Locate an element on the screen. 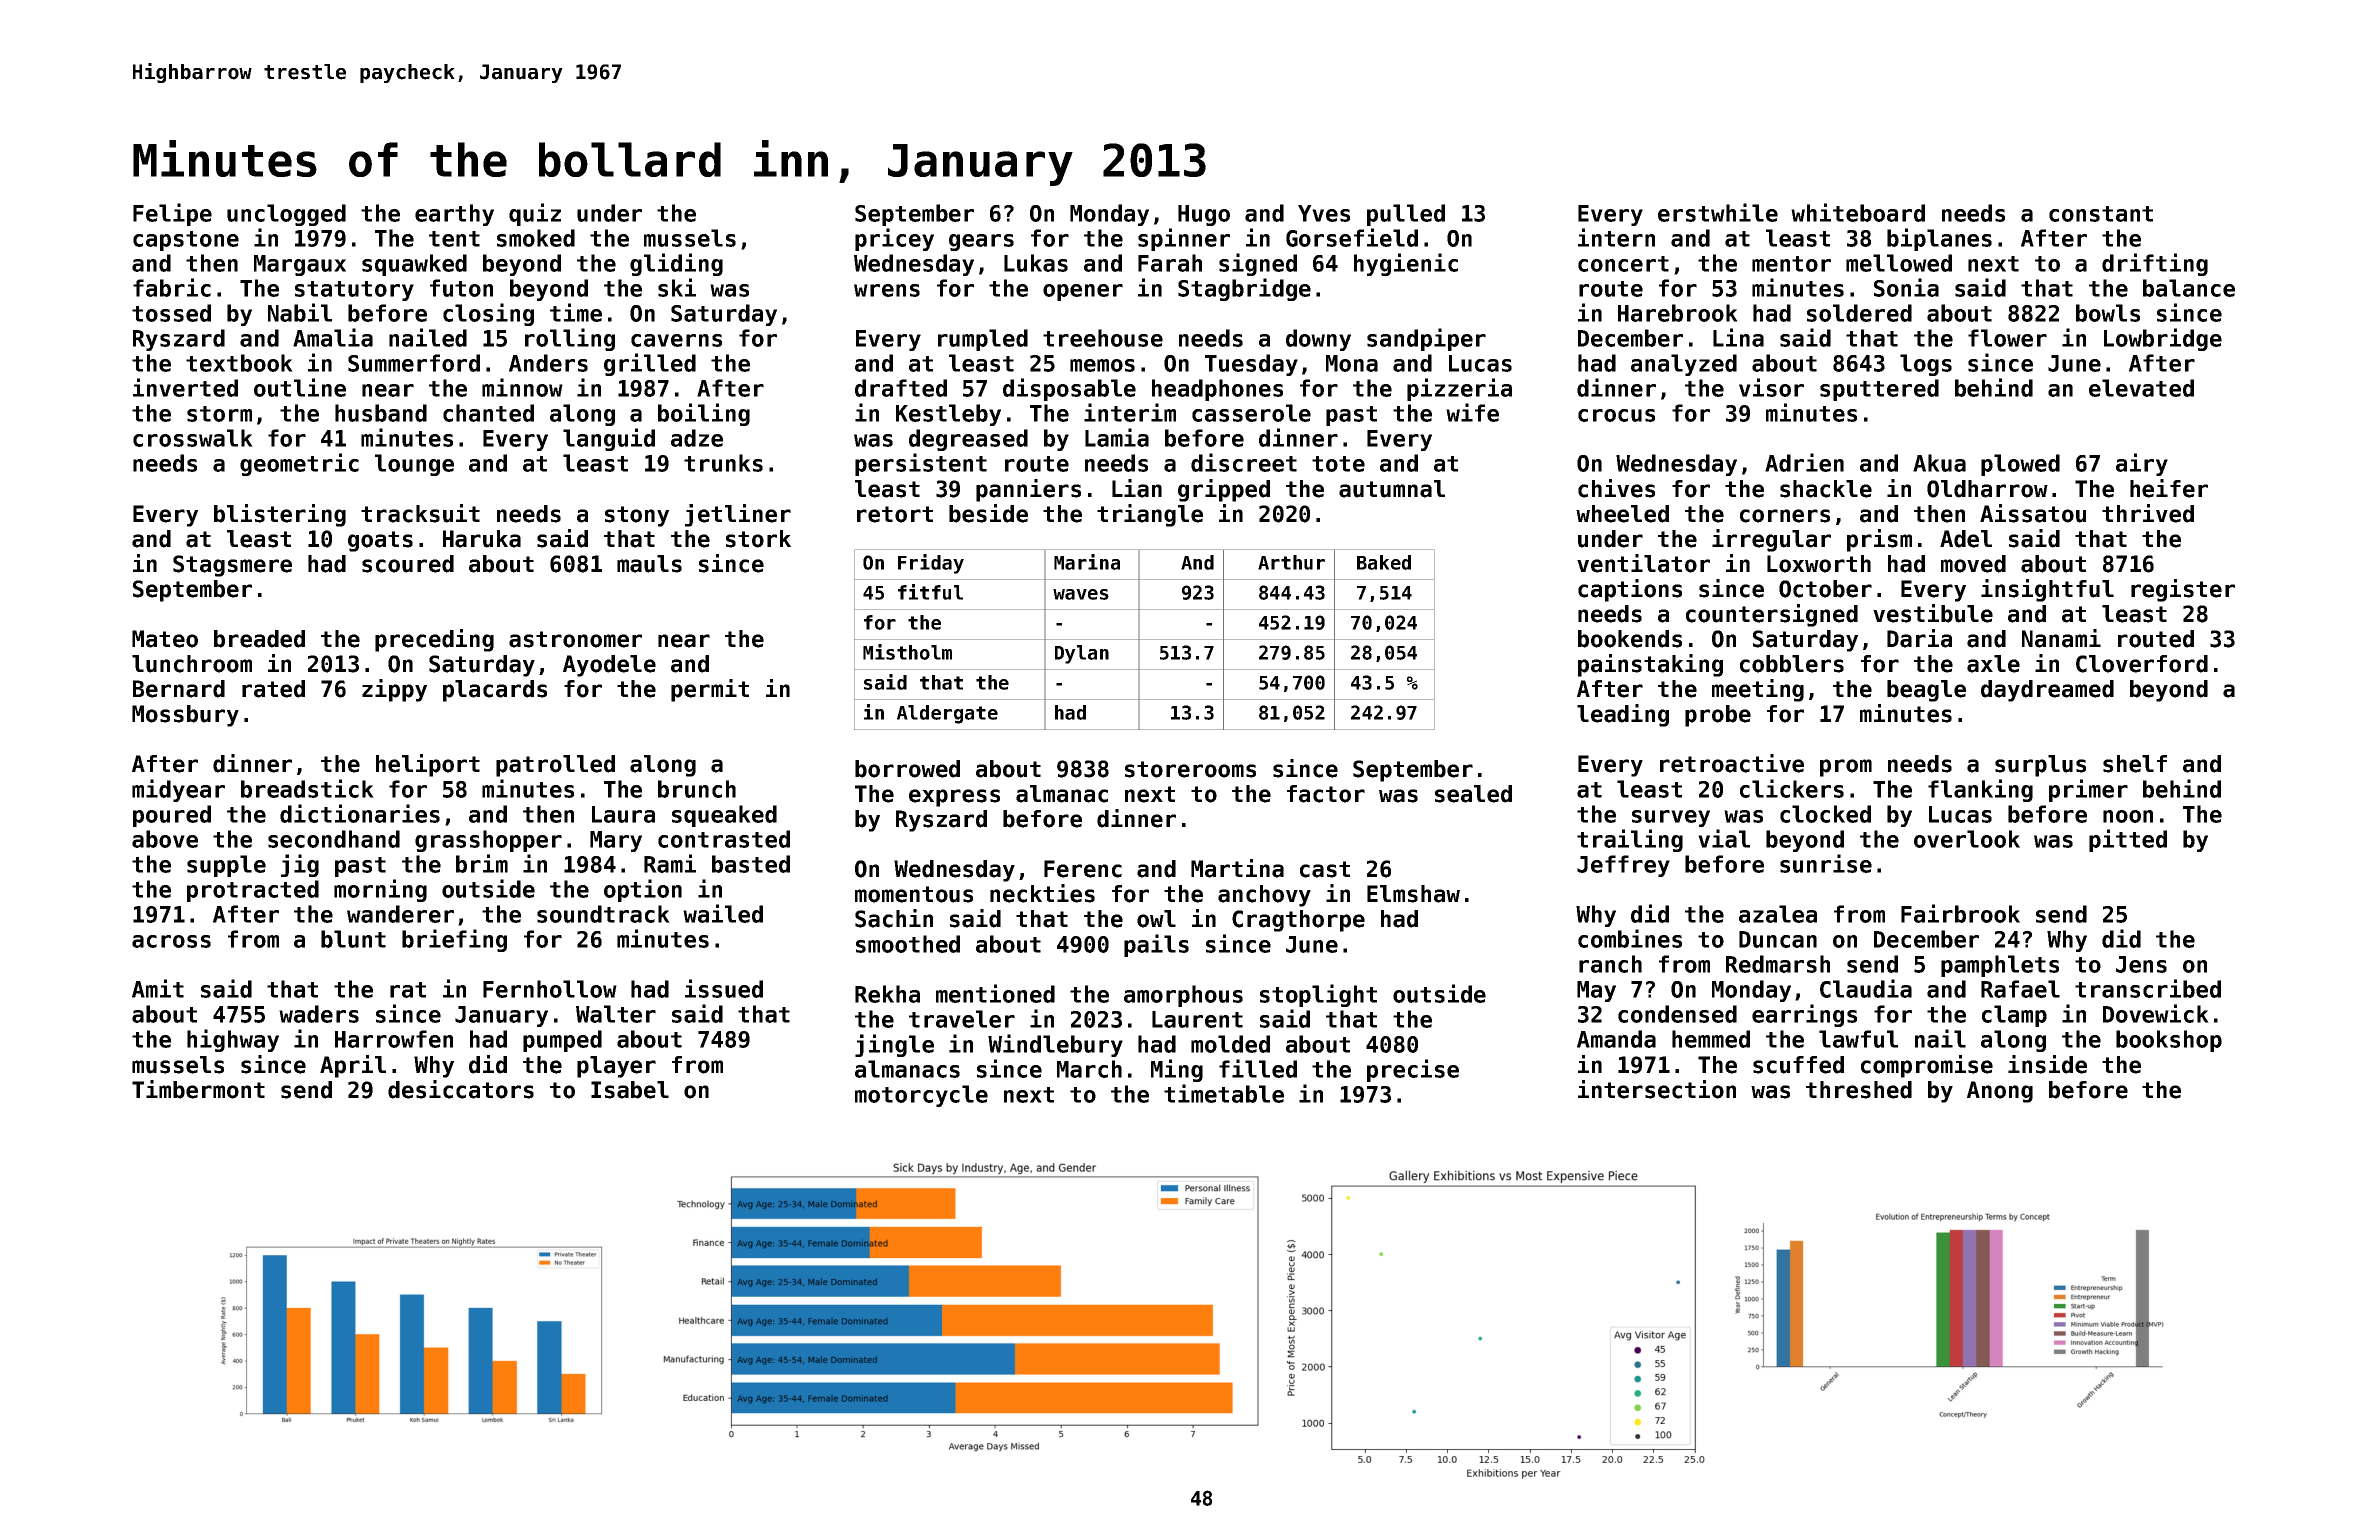  Timbermont is located at coordinates (198, 1089).
